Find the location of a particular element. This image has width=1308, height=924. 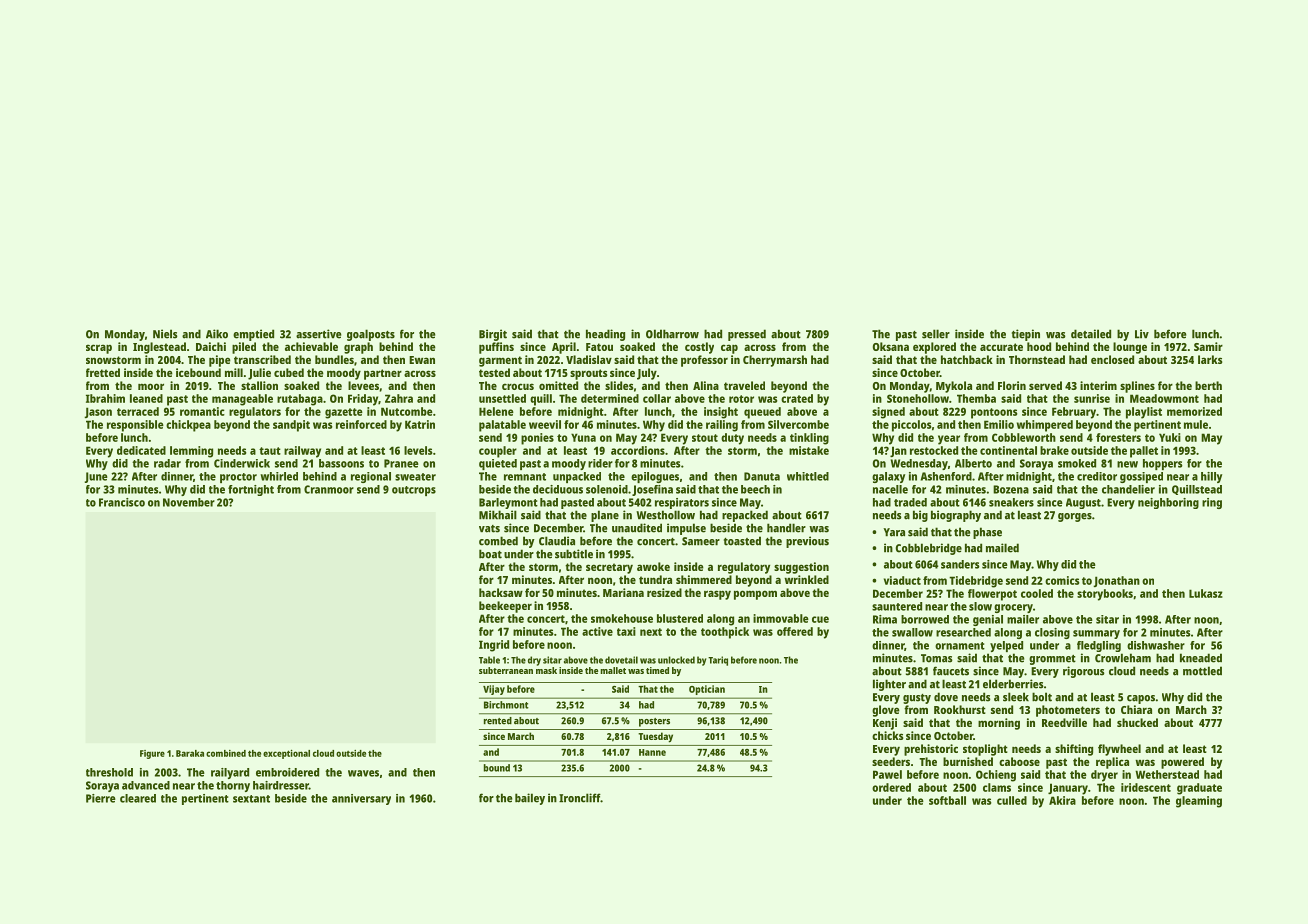

gorges is located at coordinates (1075, 517).
